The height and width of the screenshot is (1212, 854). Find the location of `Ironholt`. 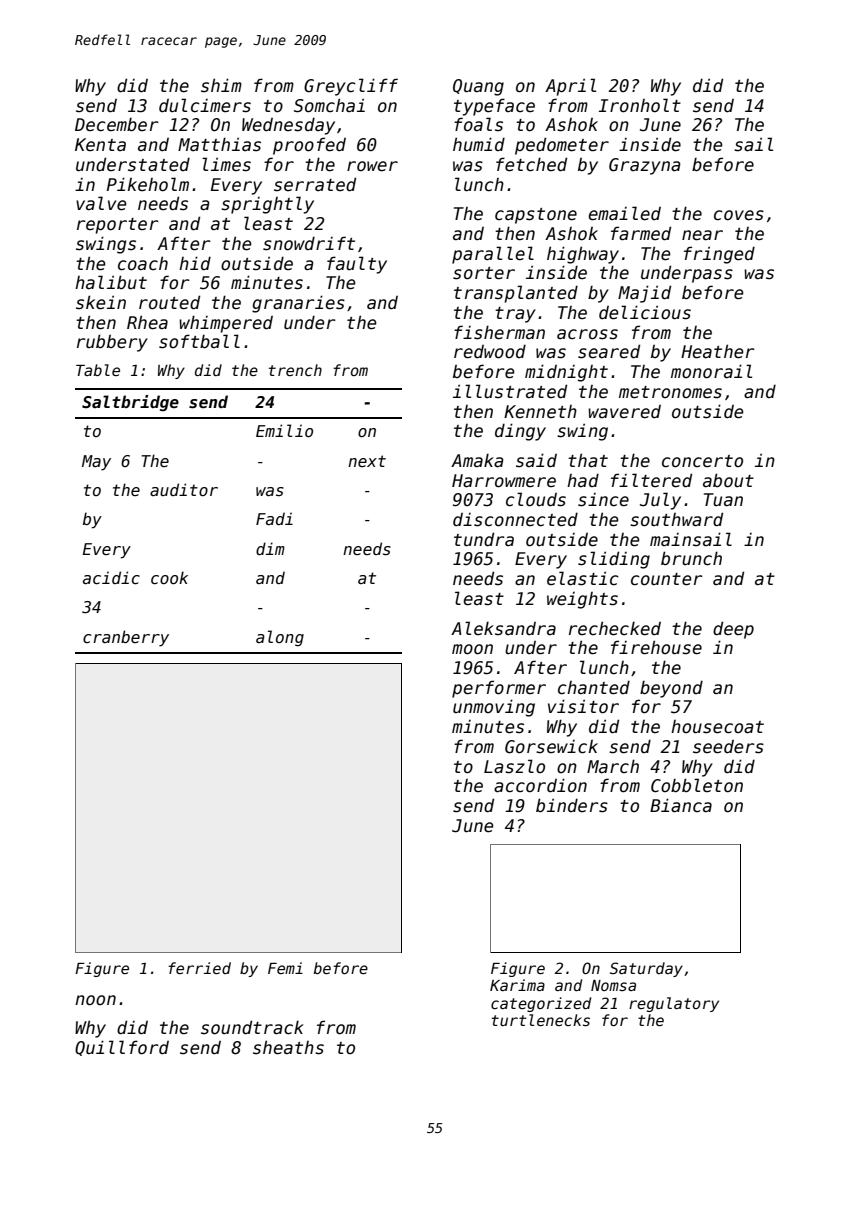

Ironholt is located at coordinates (640, 105).
